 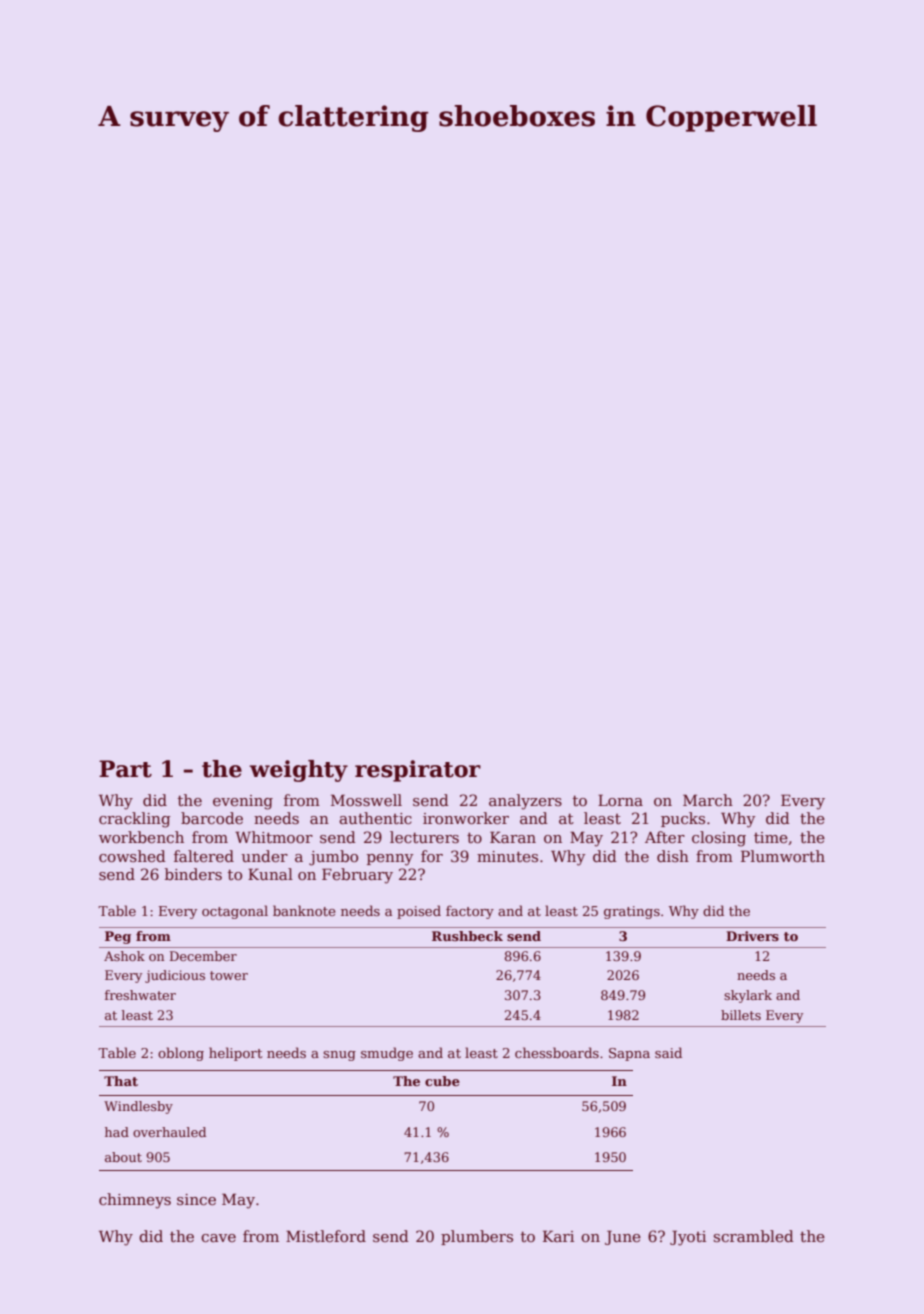 I want to click on respirator, so click(x=418, y=771).
